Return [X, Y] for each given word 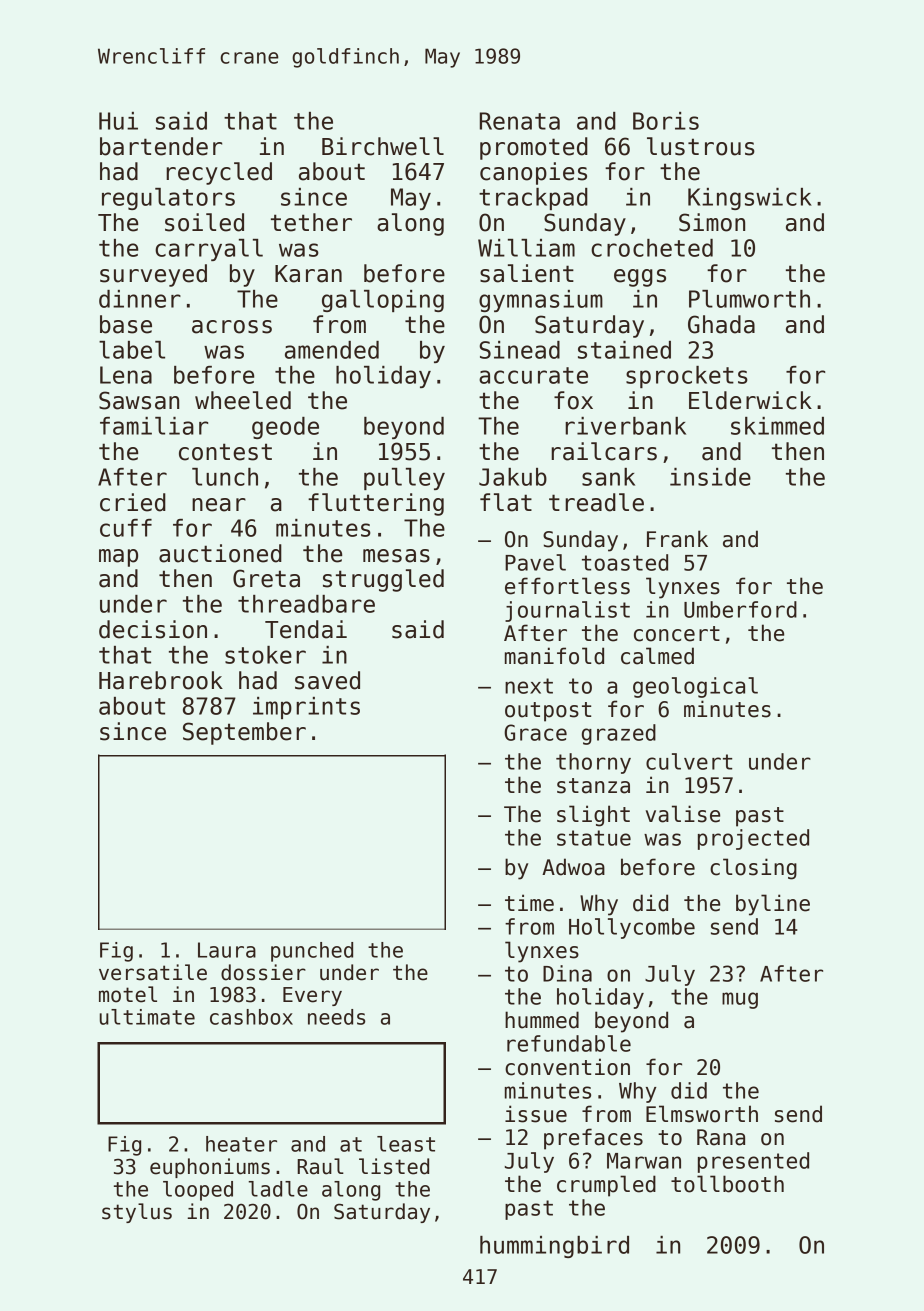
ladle [278, 1189]
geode [285, 428]
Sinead [519, 350]
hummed [542, 1020]
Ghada [721, 324]
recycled [219, 173]
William [526, 248]
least [406, 1144]
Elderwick [750, 400]
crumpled [606, 1186]
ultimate [147, 1017]
